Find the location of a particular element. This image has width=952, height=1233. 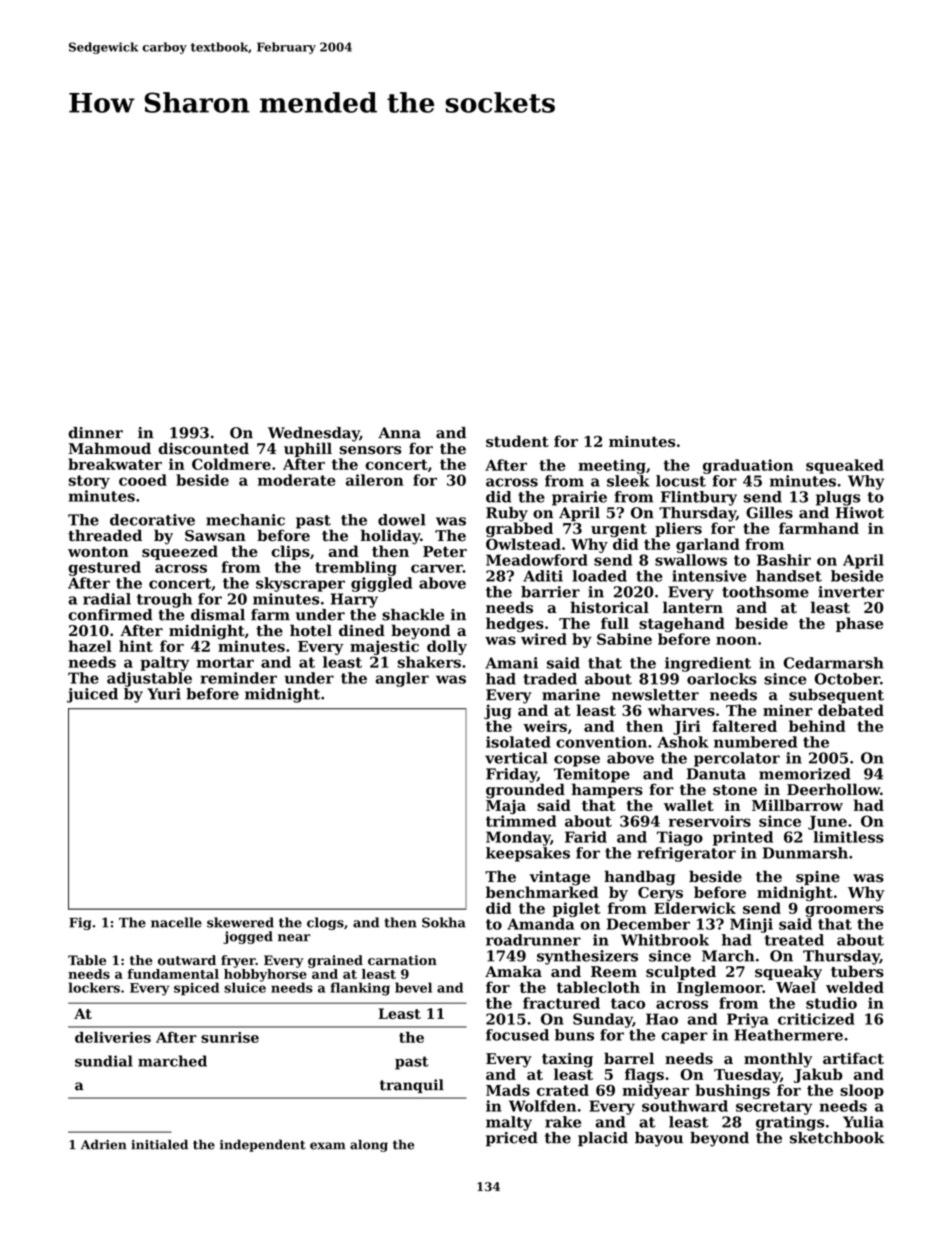

handset is located at coordinates (789, 576).
